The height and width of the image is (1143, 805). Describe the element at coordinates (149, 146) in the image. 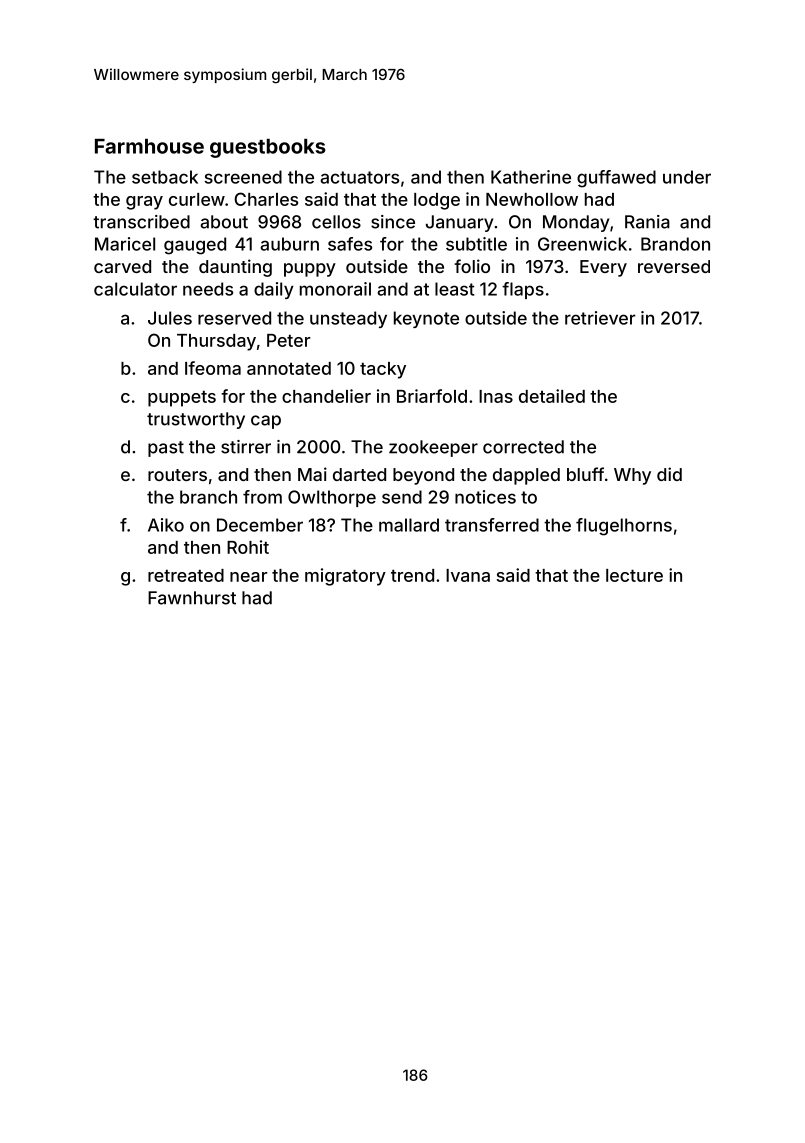

I see `Farmhouse` at that location.
